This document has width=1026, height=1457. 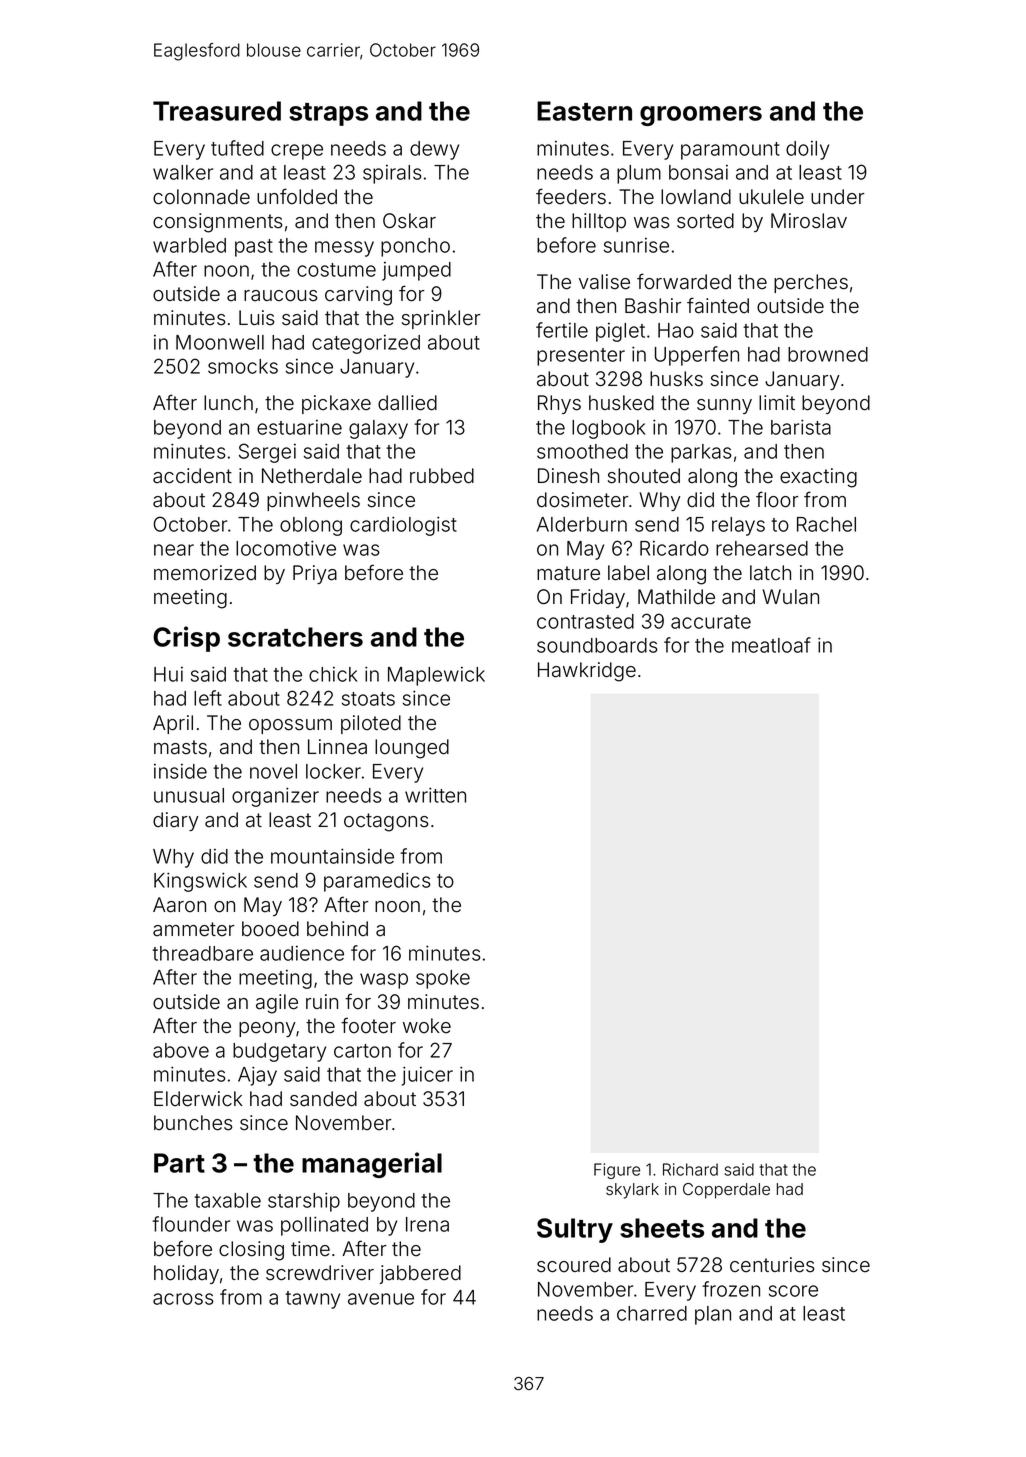 I want to click on tawny, so click(x=312, y=1300).
